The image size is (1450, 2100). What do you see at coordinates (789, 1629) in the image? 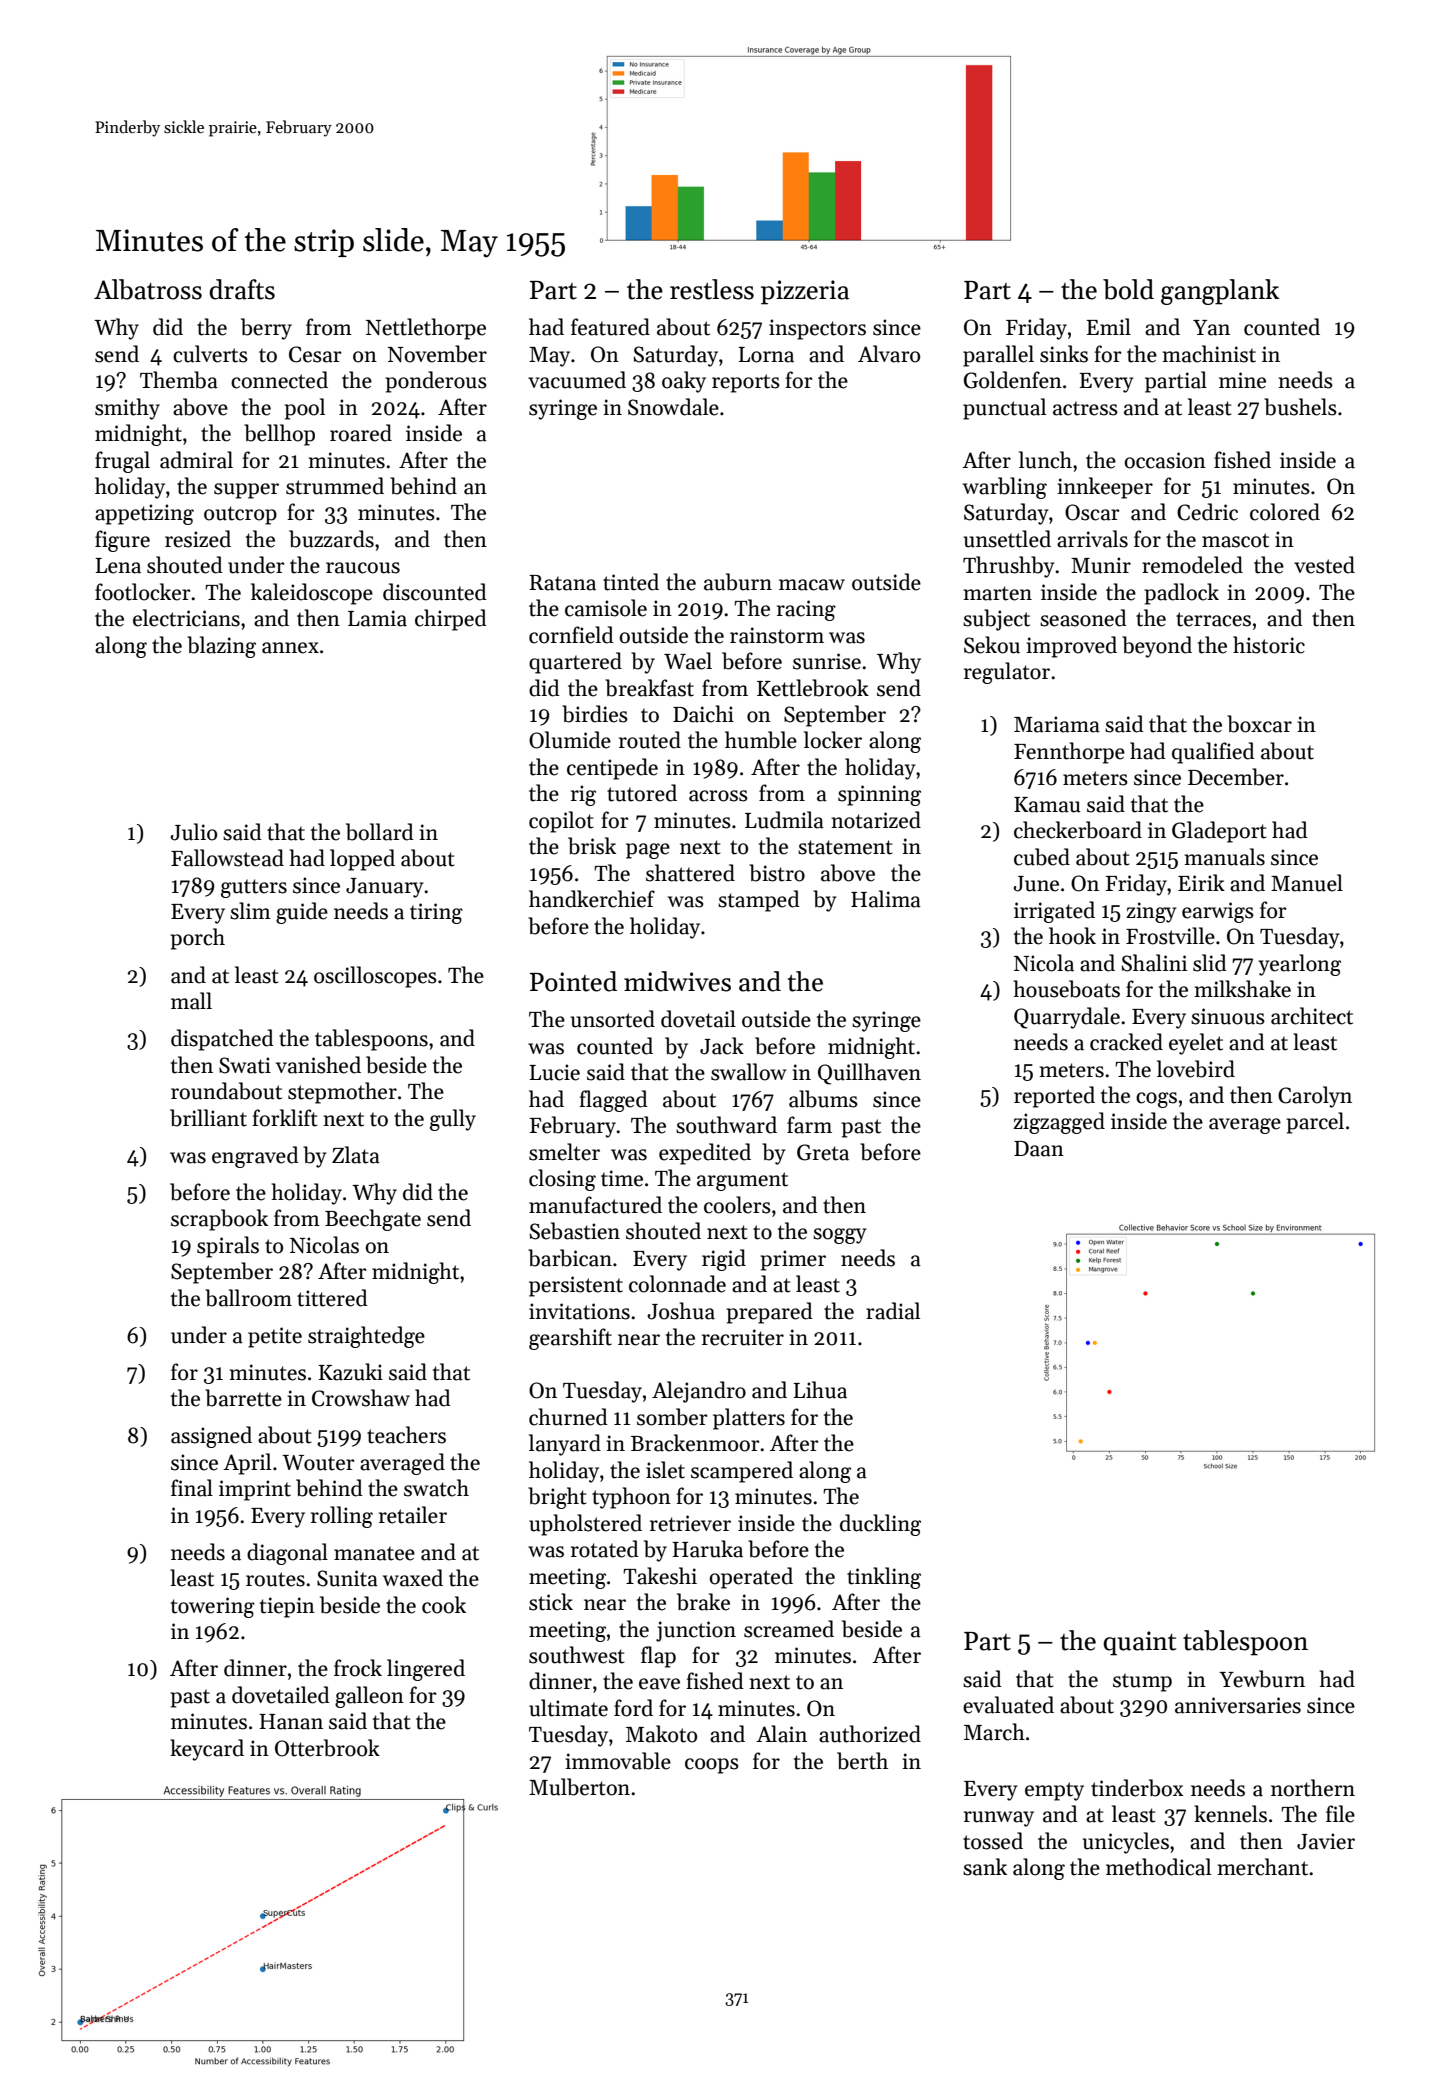
I see `screamed` at bounding box center [789, 1629].
